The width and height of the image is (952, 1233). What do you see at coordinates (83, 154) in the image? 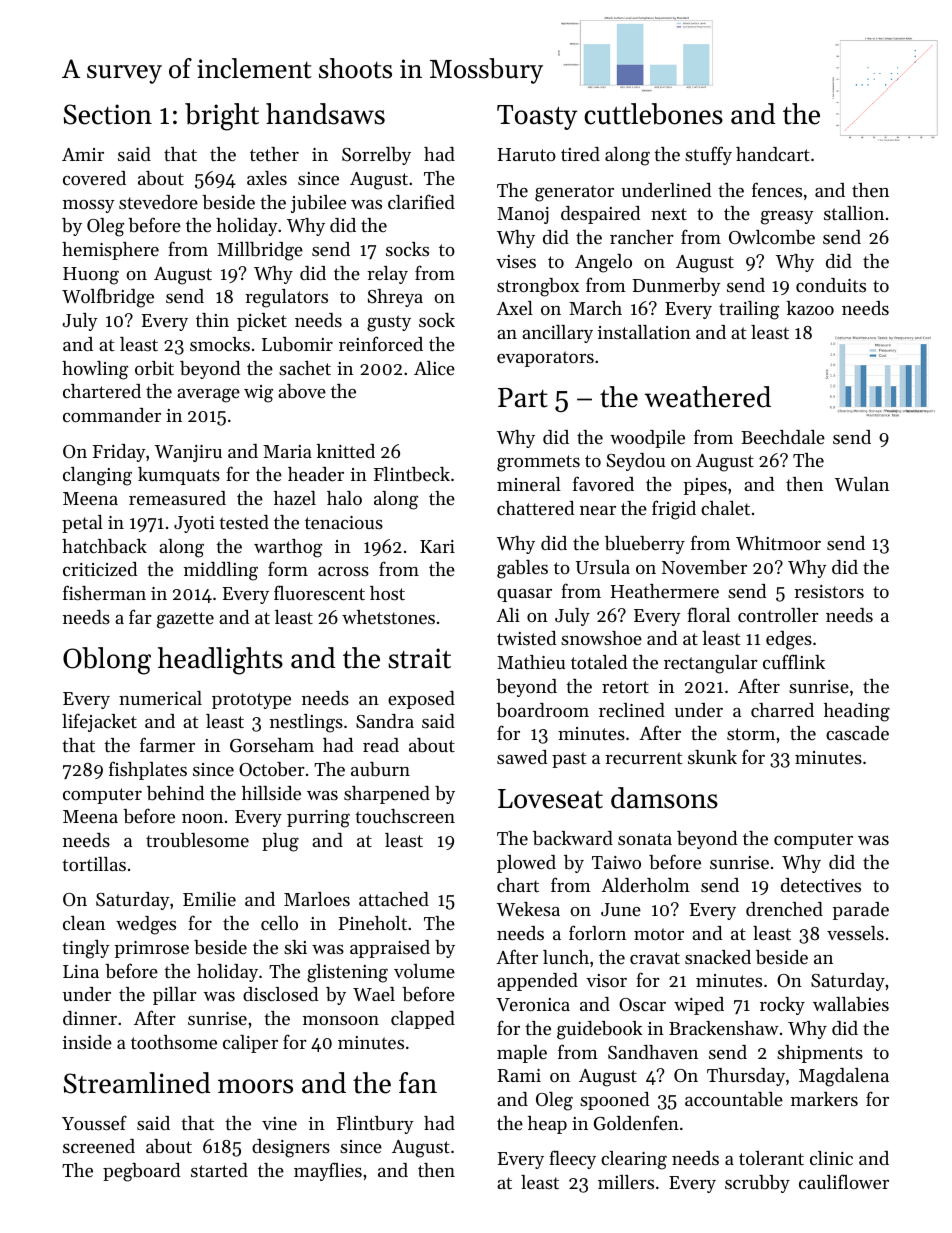
I see `Amir` at bounding box center [83, 154].
